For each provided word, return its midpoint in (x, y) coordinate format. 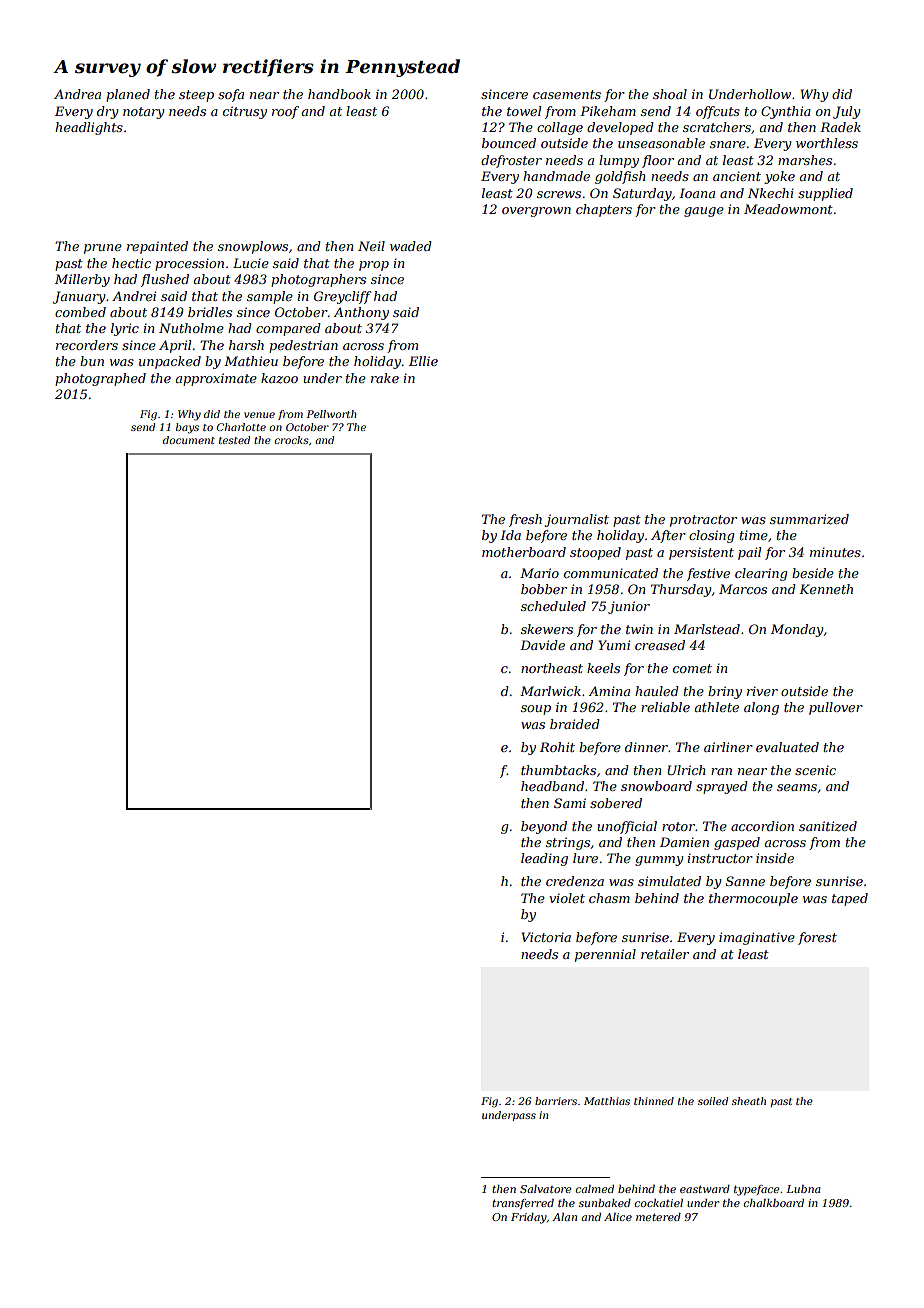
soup (536, 710)
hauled (657, 691)
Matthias (607, 1101)
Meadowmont (788, 209)
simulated (669, 881)
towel (524, 111)
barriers (556, 1101)
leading (544, 859)
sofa (231, 95)
